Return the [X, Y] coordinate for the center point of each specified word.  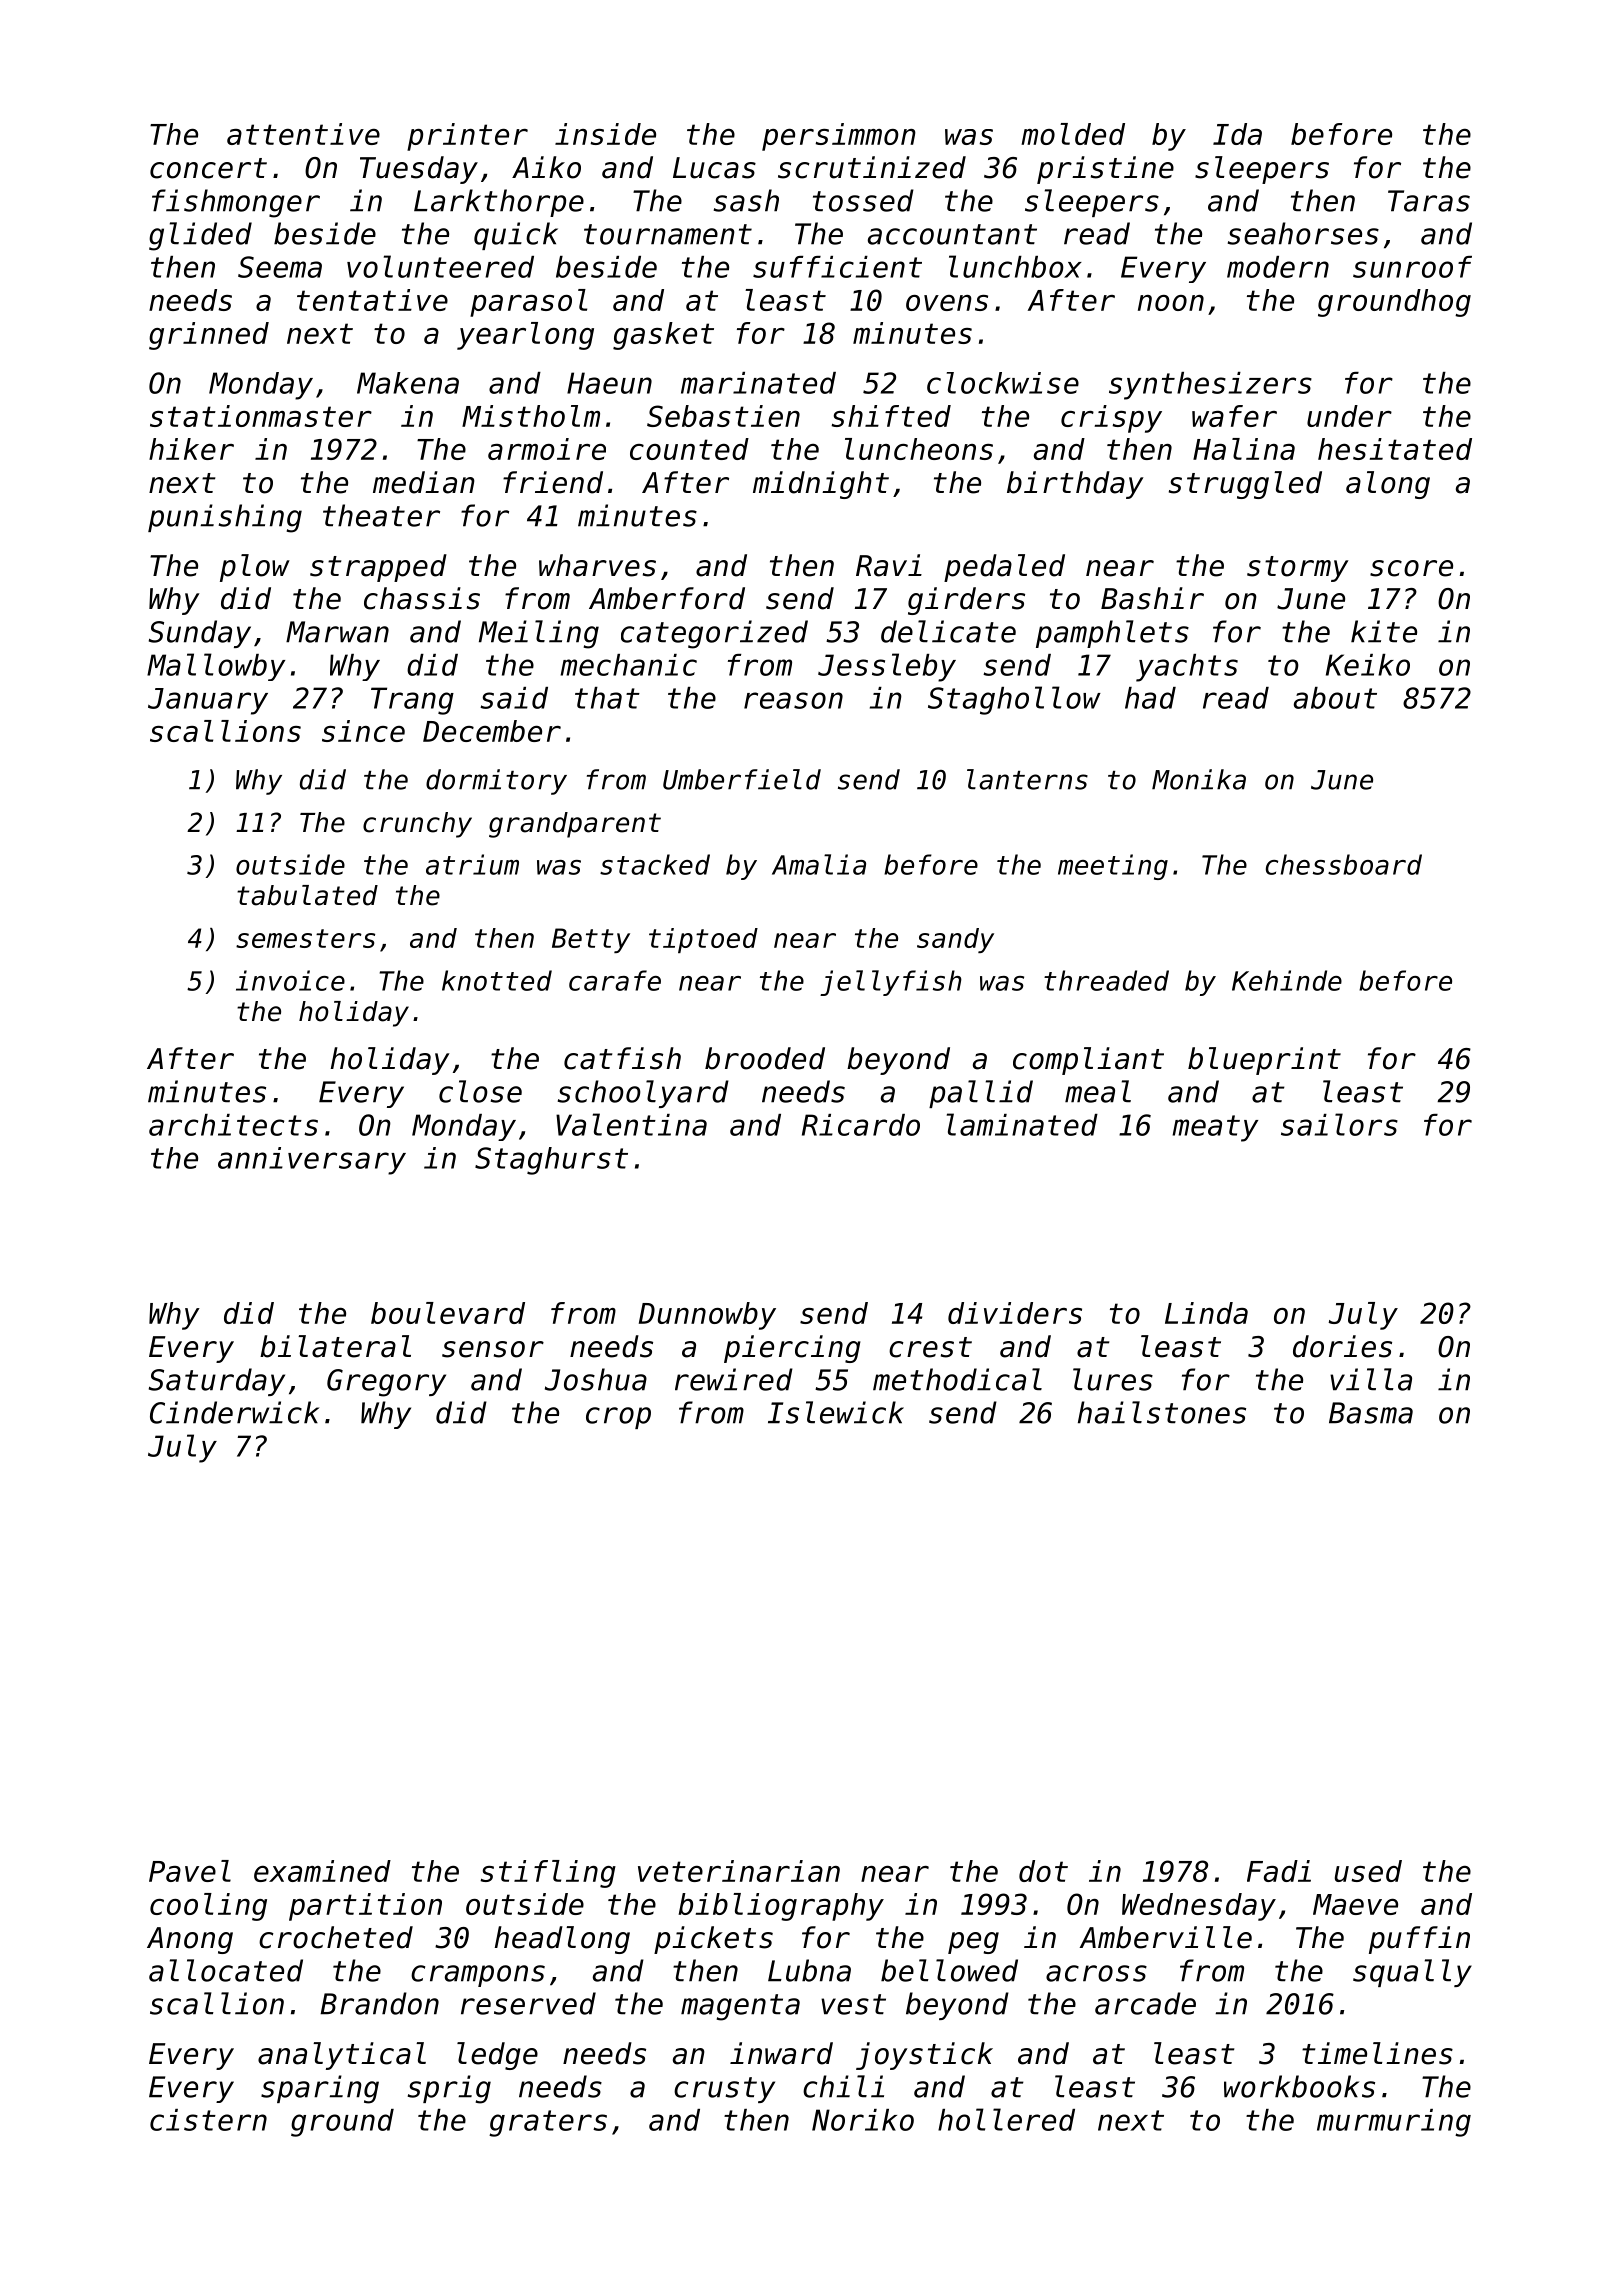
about [1335, 698]
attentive [303, 134]
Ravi [889, 565]
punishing [225, 518]
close [480, 1091]
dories [1342, 1346]
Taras [1429, 201]
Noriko [863, 2120]
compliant [1088, 1061]
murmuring [1394, 2123]
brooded [765, 1058]
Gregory [386, 1383]
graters [548, 2123]
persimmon [839, 137]
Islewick [836, 1412]
